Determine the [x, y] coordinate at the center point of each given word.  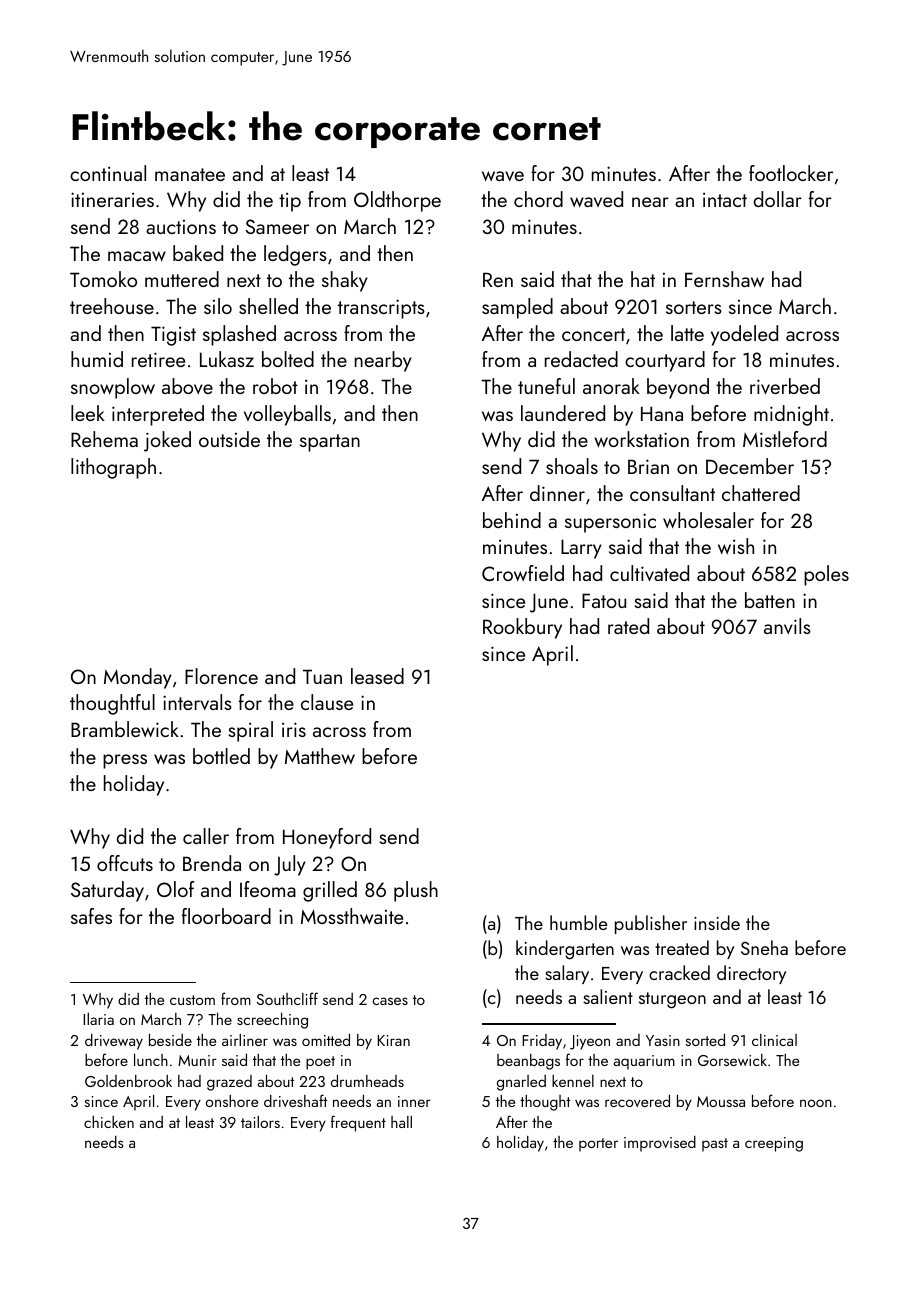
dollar [777, 199]
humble [578, 922]
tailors [260, 1122]
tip [290, 202]
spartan [330, 443]
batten [770, 600]
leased [377, 676]
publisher [651, 924]
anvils [787, 626]
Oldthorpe [397, 201]
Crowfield [523, 573]
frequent [358, 1123]
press [125, 761]
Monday [138, 678]
